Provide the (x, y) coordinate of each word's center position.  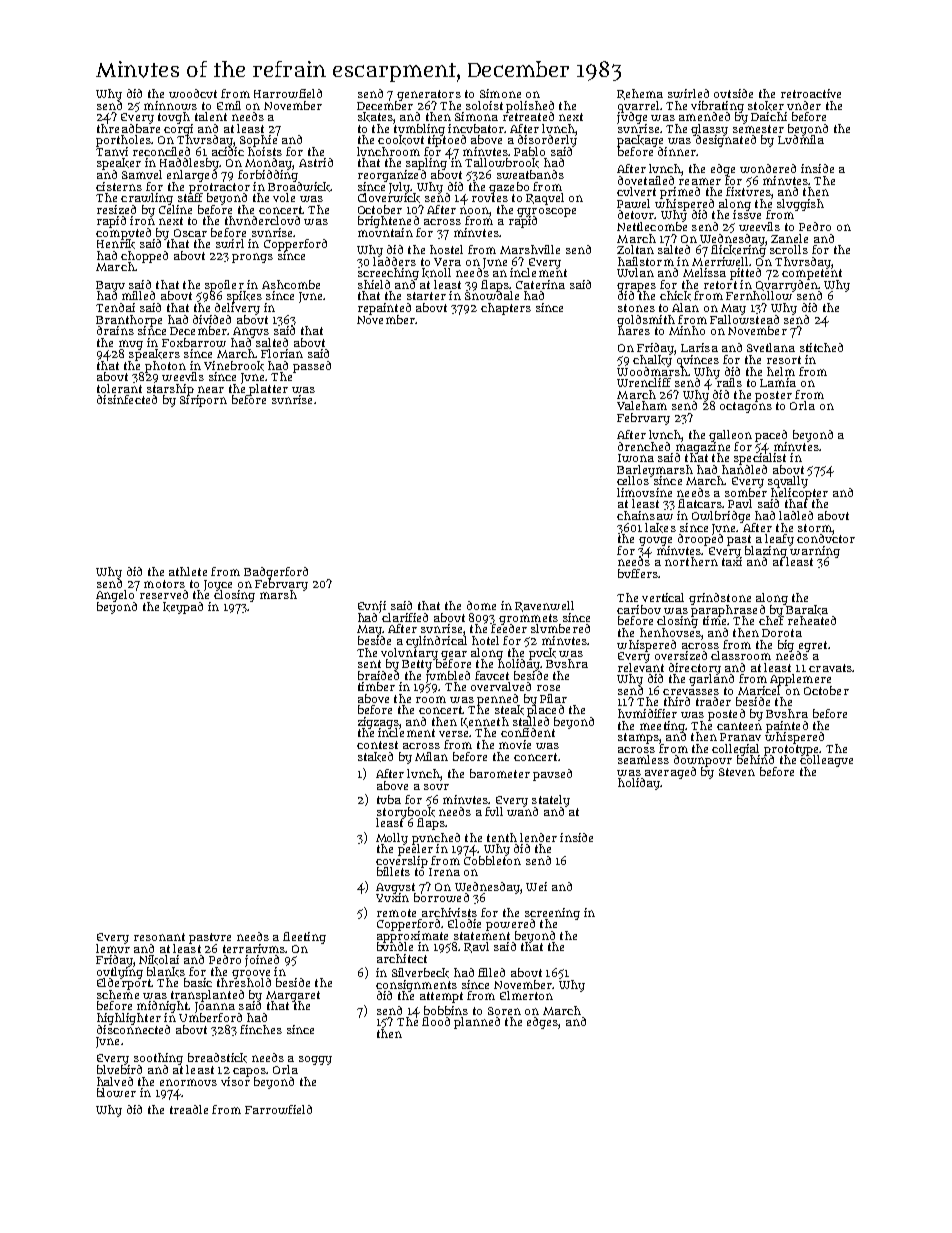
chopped (144, 257)
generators (429, 95)
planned (477, 1023)
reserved (164, 594)
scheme (118, 994)
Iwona (636, 458)
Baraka (807, 610)
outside (733, 93)
